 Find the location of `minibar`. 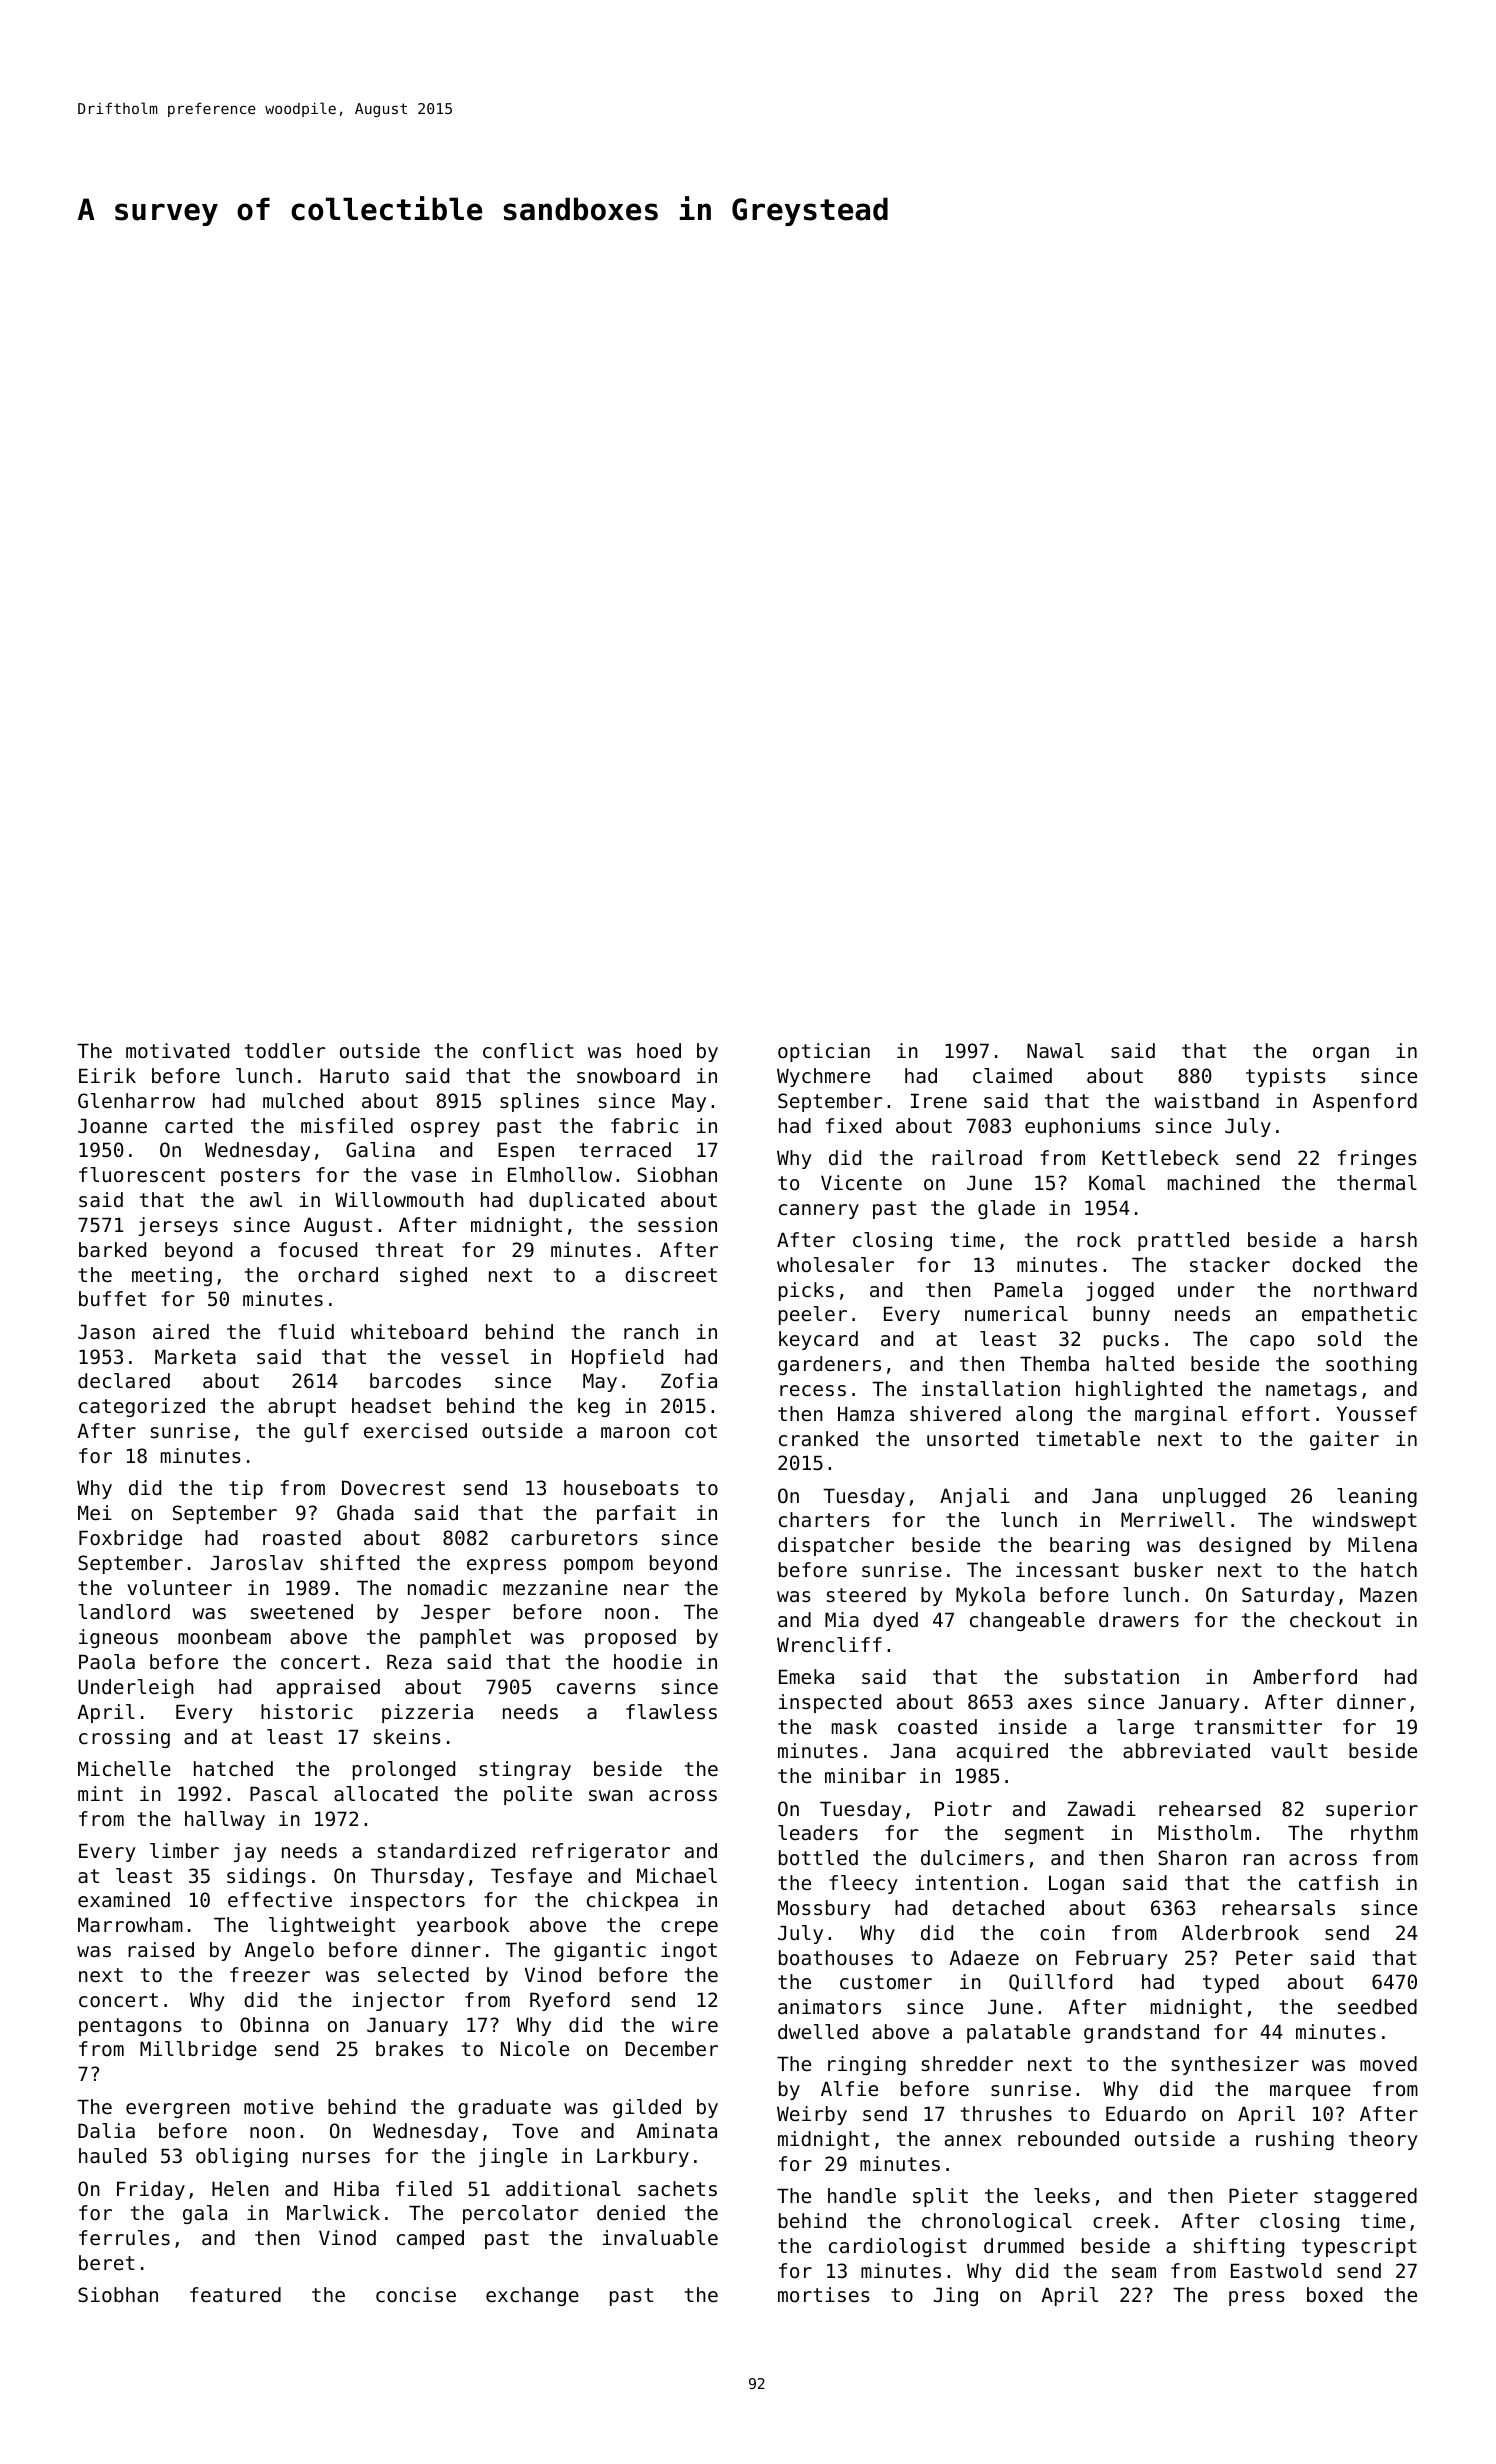

minibar is located at coordinates (865, 1775).
